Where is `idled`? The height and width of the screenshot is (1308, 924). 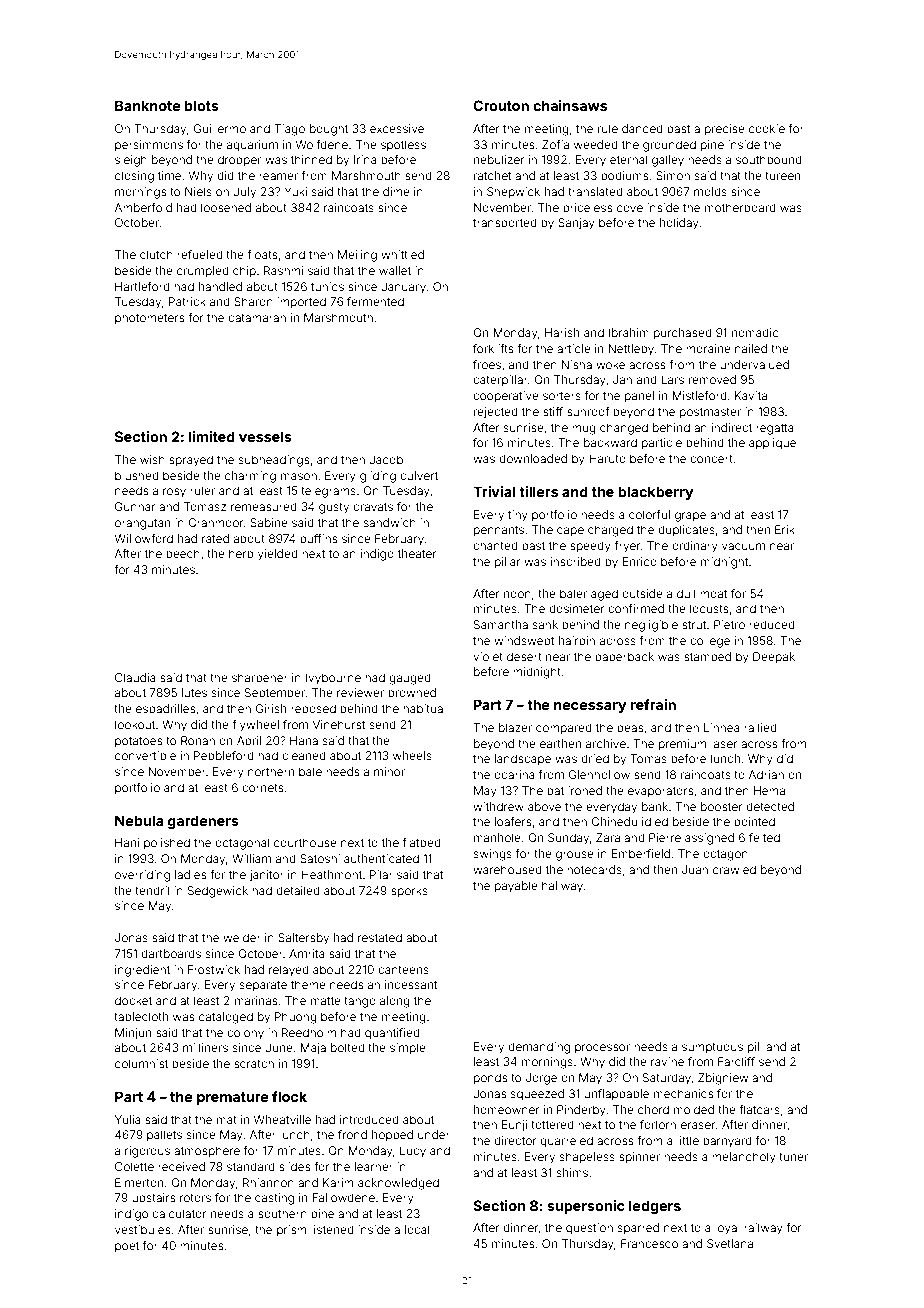
idled is located at coordinates (655, 821).
